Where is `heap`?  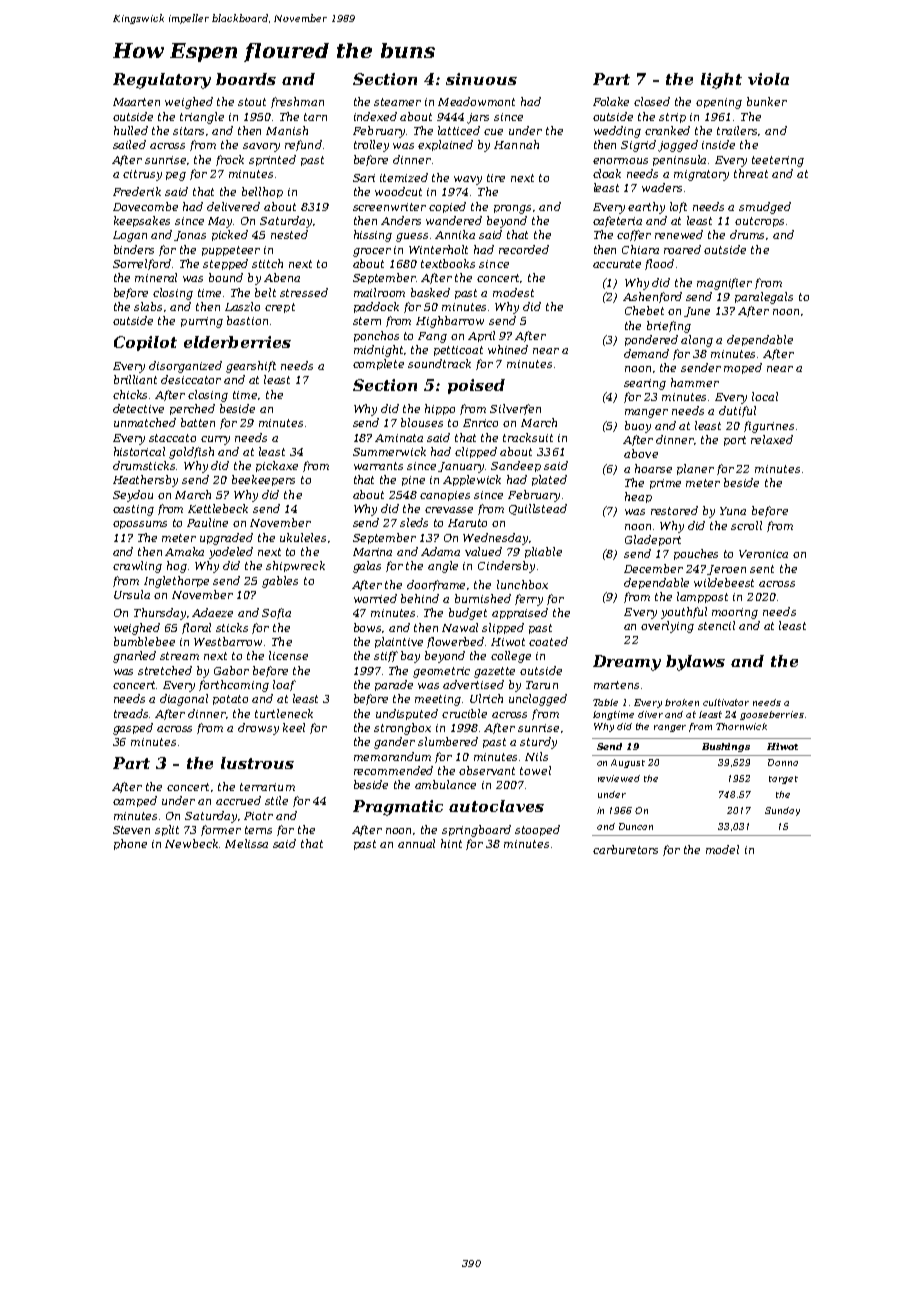
heap is located at coordinates (638, 497).
